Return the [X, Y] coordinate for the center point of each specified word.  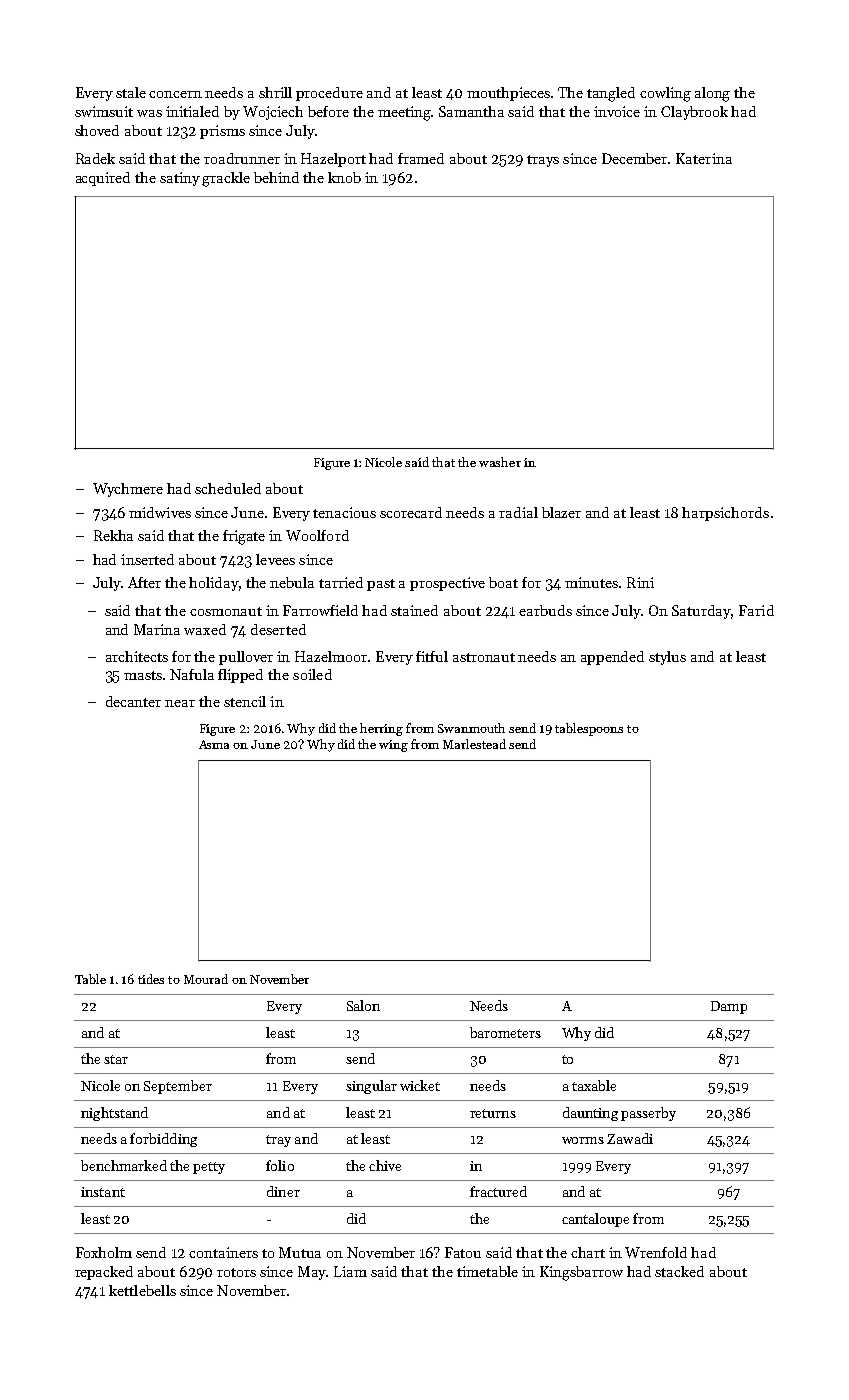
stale [131, 92]
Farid [756, 610]
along [712, 94]
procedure [329, 94]
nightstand [114, 1114]
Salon [363, 1005]
